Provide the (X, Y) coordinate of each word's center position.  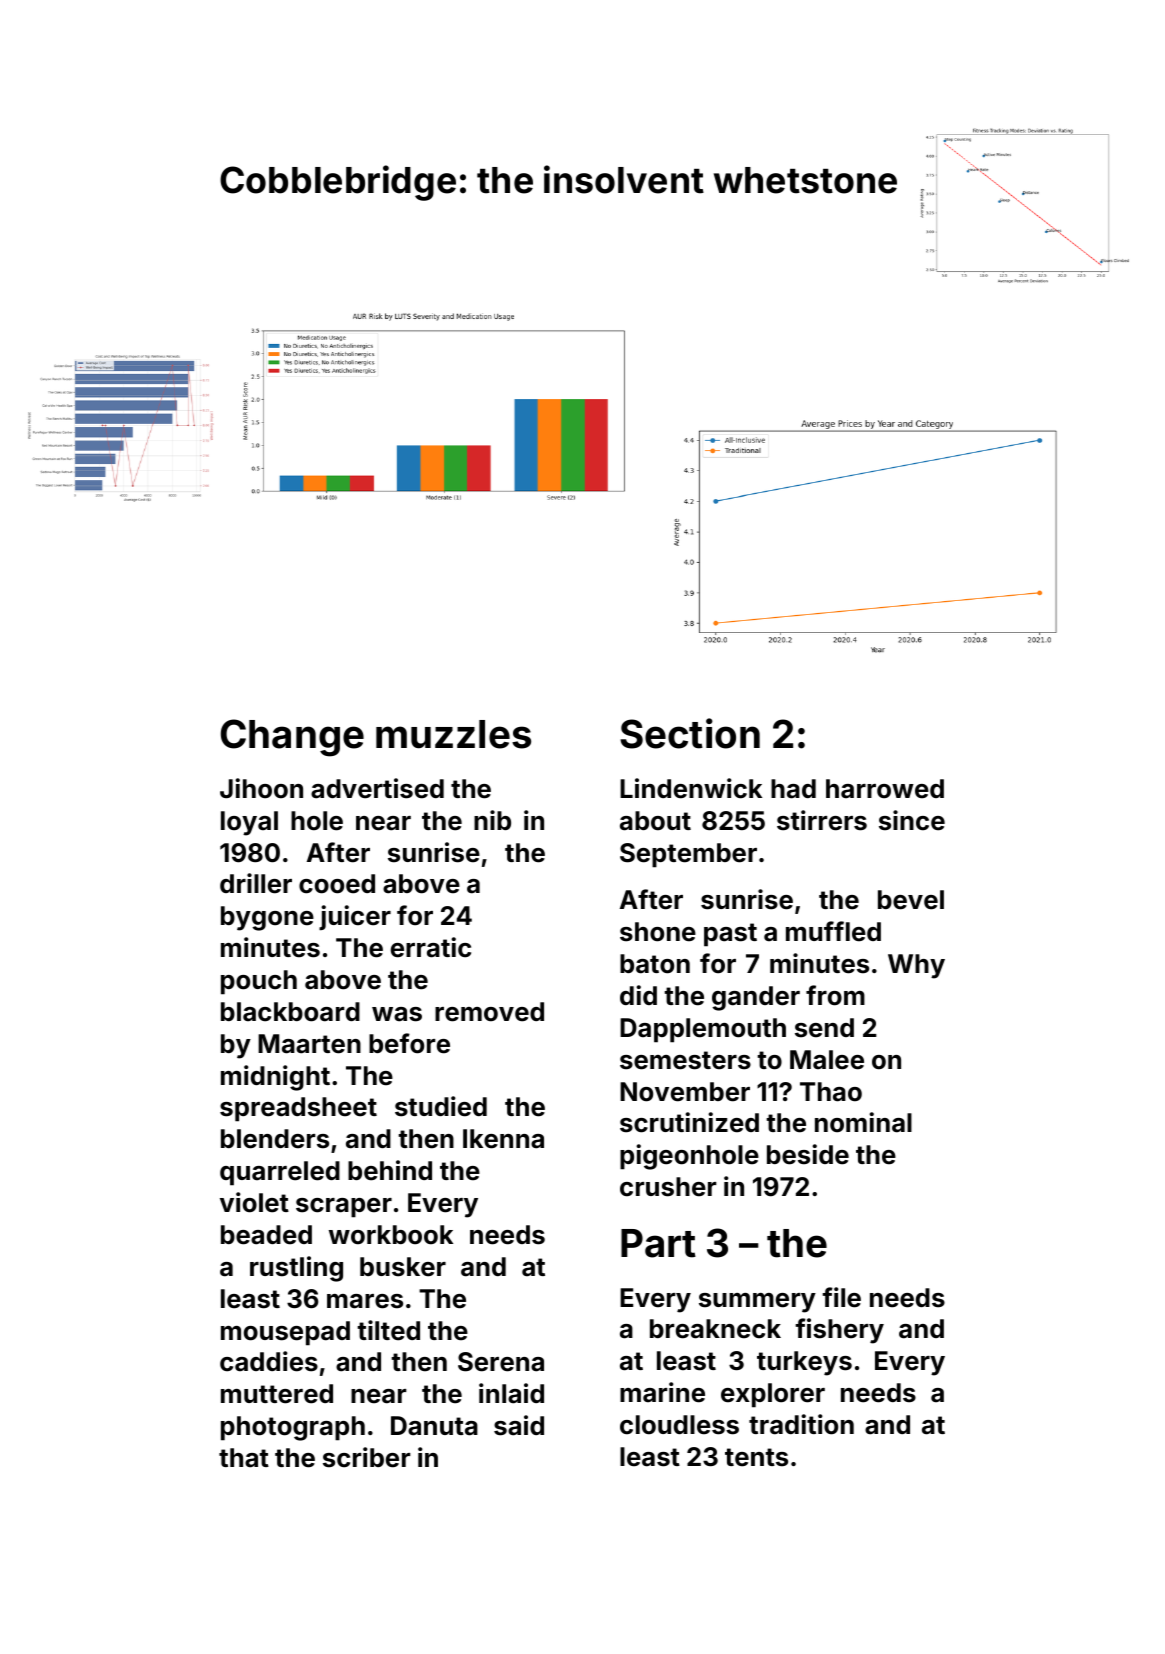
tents (756, 1457)
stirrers (822, 820)
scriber (367, 1457)
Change (292, 738)
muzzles (453, 734)
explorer (773, 1395)
